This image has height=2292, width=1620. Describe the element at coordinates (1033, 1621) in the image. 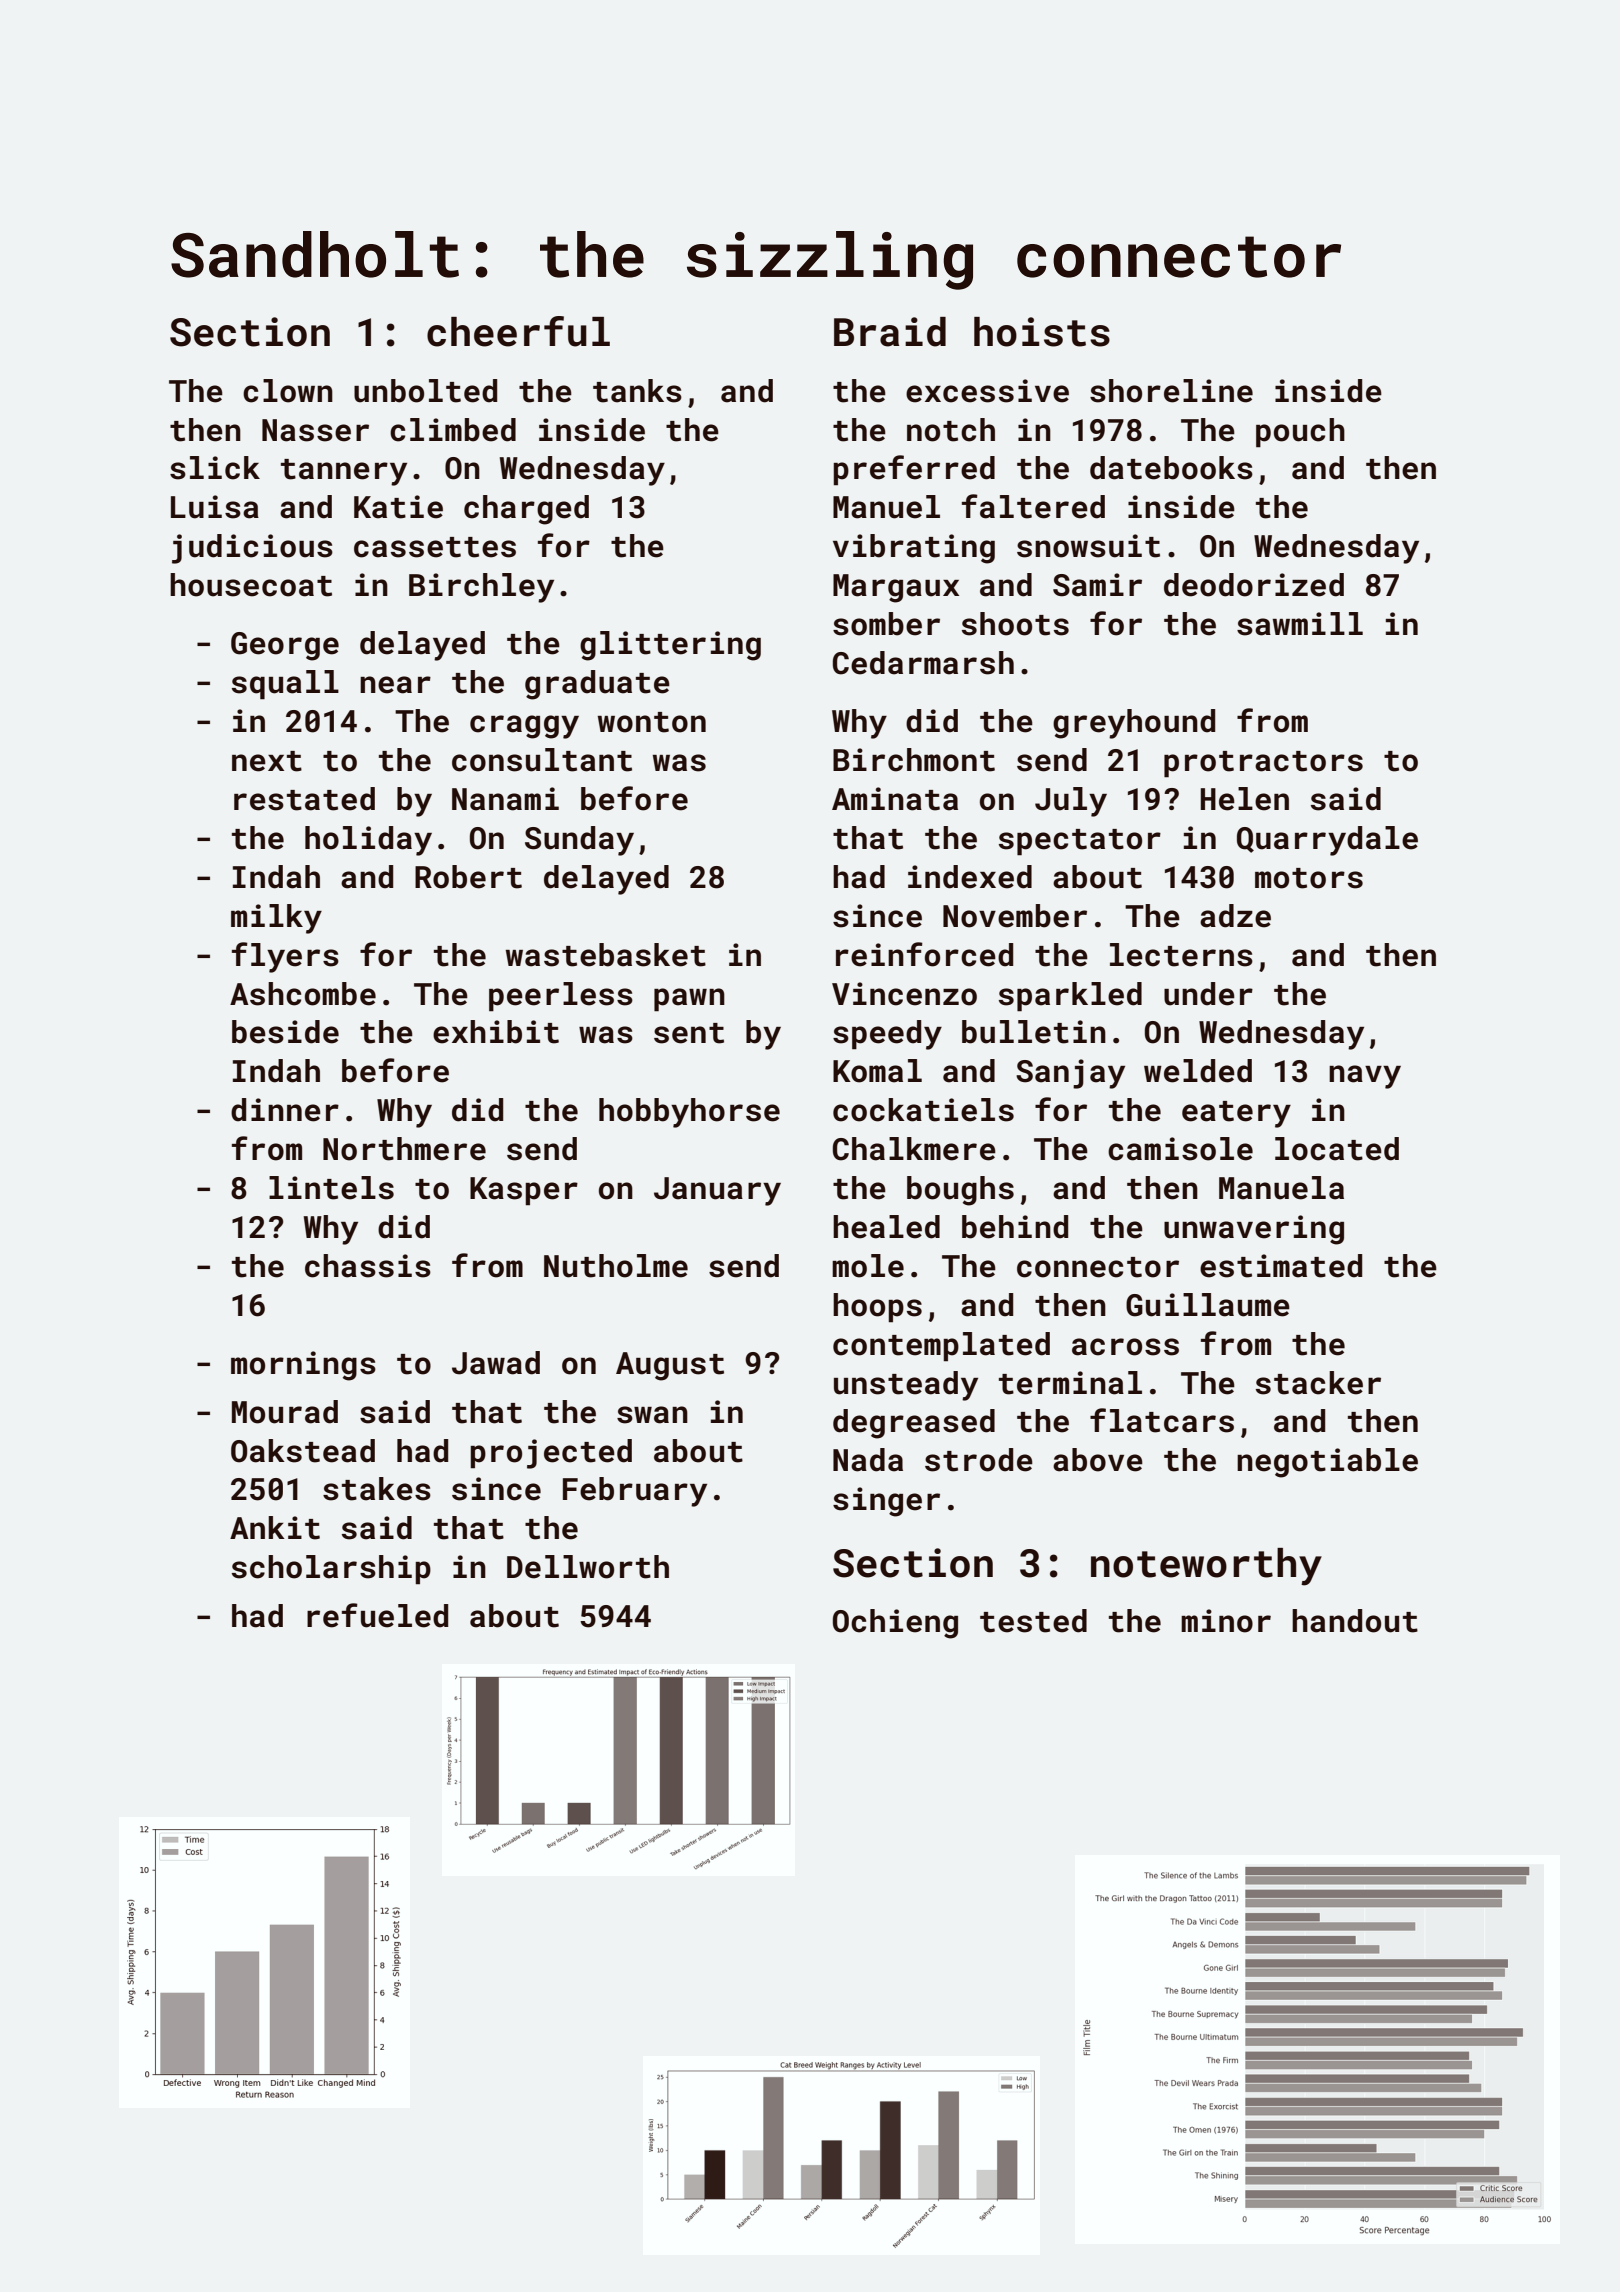

I see `tested` at that location.
